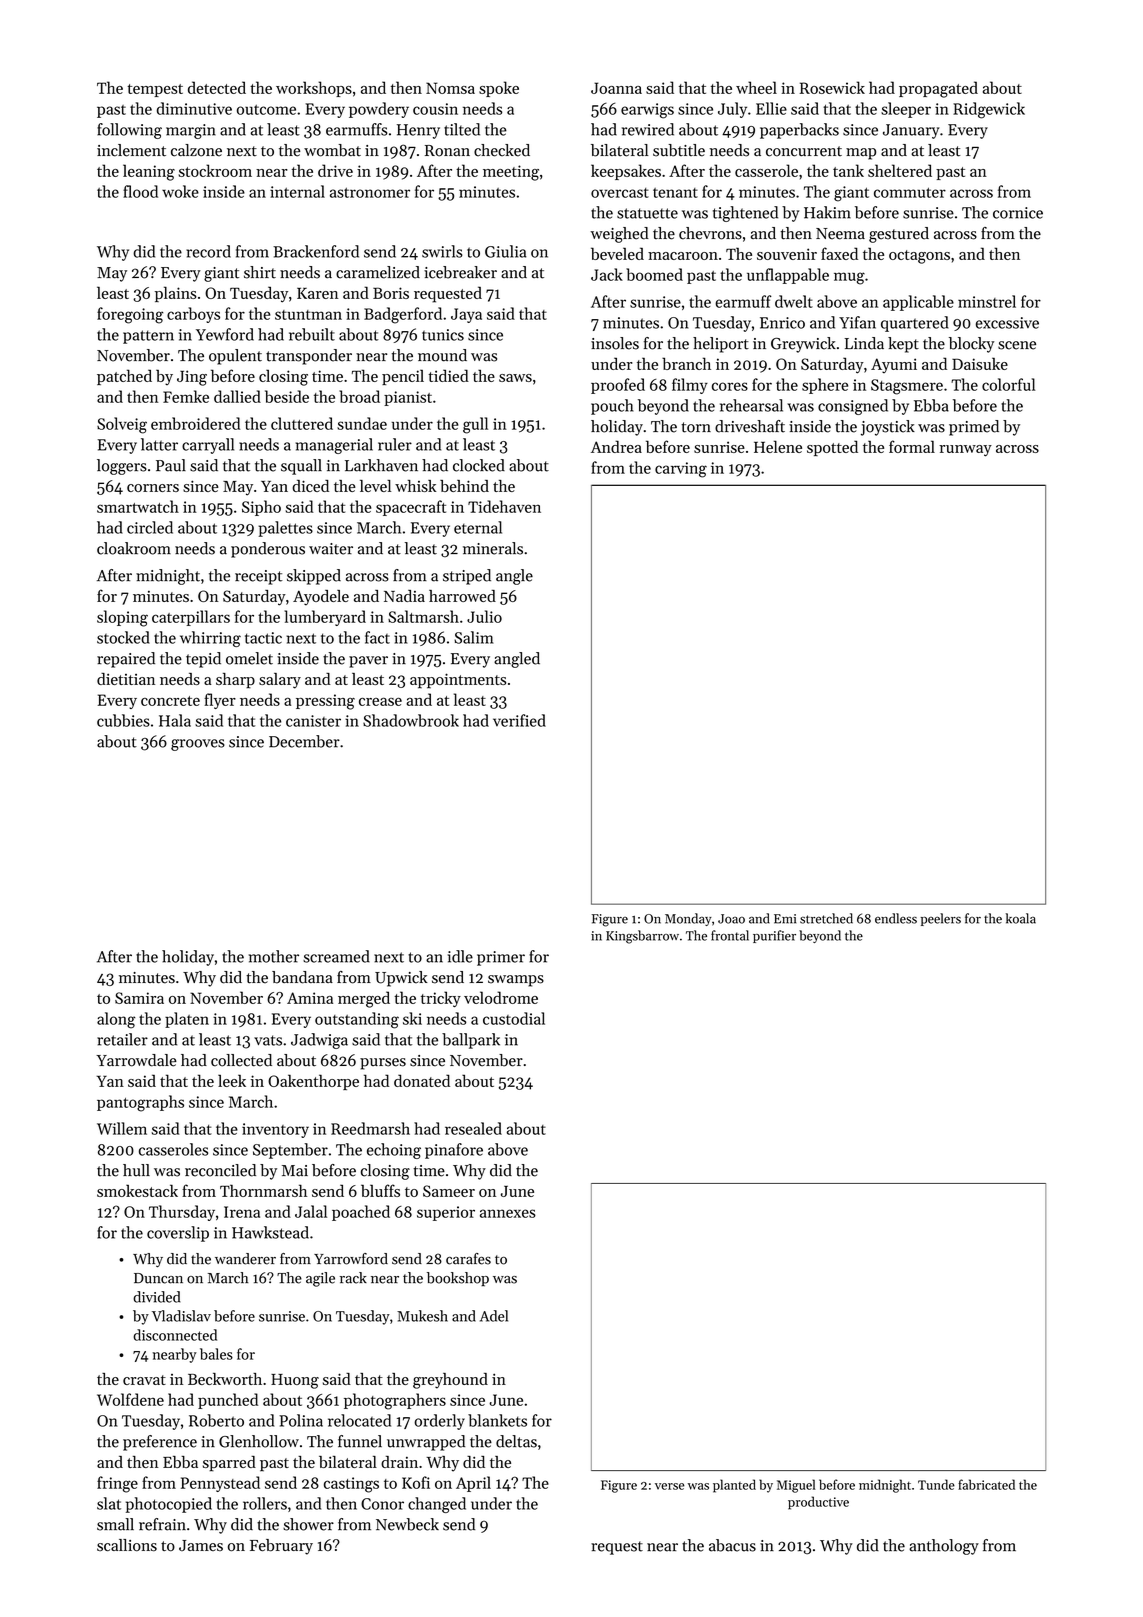 This screenshot has width=1143, height=1617. Describe the element at coordinates (460, 956) in the screenshot. I see `idle` at that location.
